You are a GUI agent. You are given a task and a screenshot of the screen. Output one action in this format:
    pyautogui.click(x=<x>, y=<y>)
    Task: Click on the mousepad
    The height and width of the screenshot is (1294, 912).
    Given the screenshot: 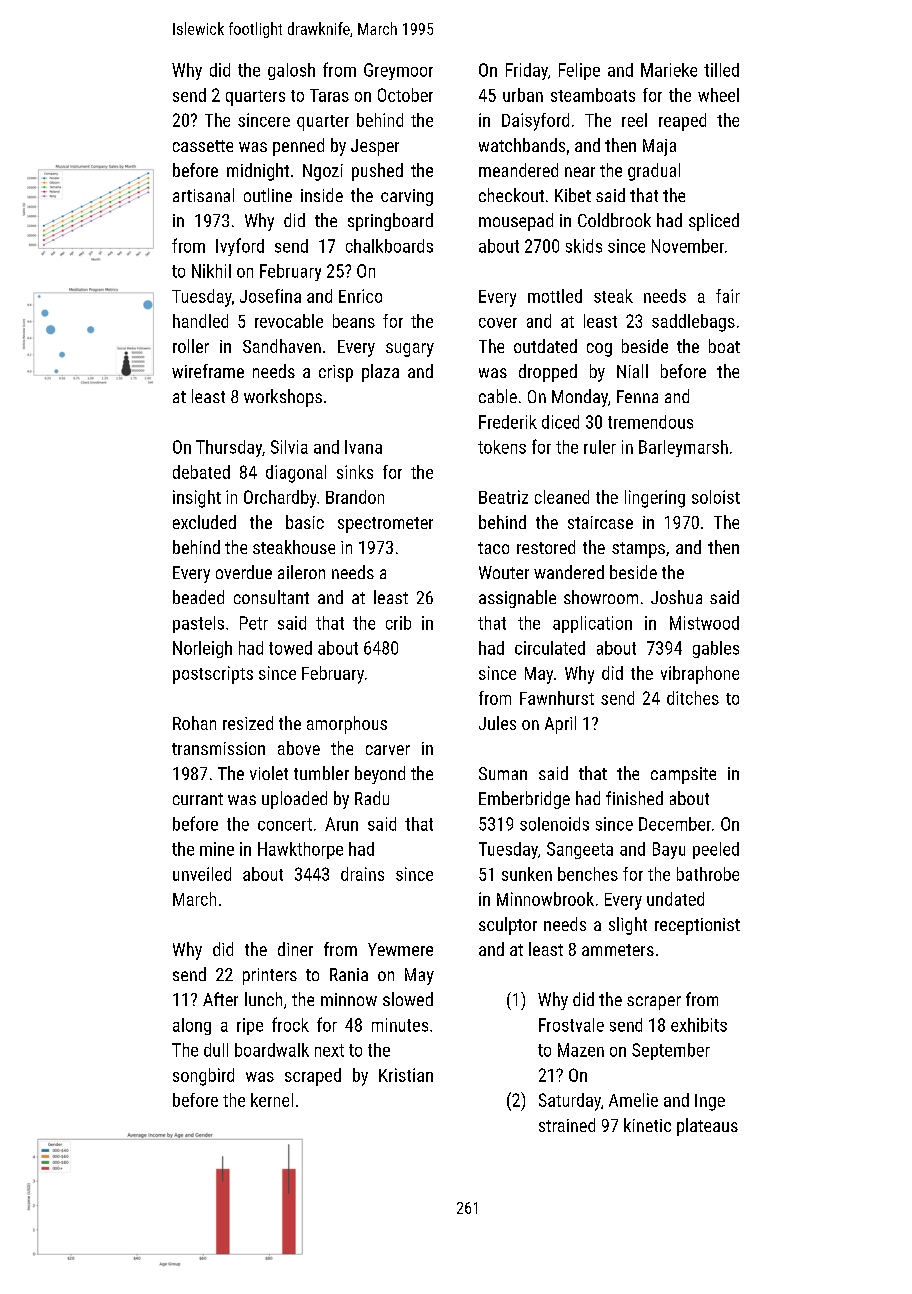 What is the action you would take?
    pyautogui.click(x=516, y=222)
